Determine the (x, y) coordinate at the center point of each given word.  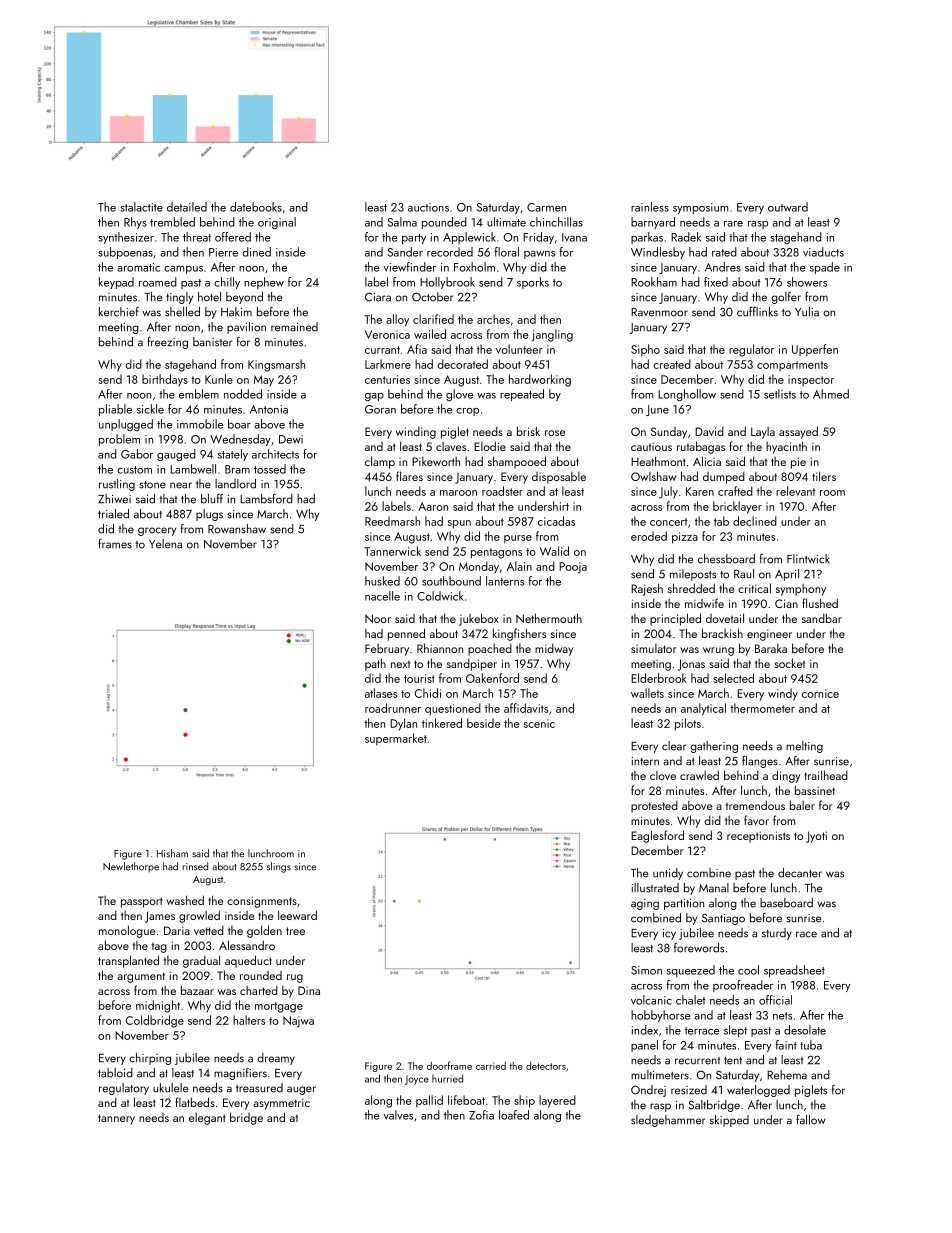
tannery (116, 1119)
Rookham (654, 282)
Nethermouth (549, 618)
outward (788, 207)
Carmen (546, 207)
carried (491, 1066)
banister (212, 342)
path (375, 664)
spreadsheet (794, 971)
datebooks (256, 207)
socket (790, 663)
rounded (261, 975)
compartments (792, 366)
